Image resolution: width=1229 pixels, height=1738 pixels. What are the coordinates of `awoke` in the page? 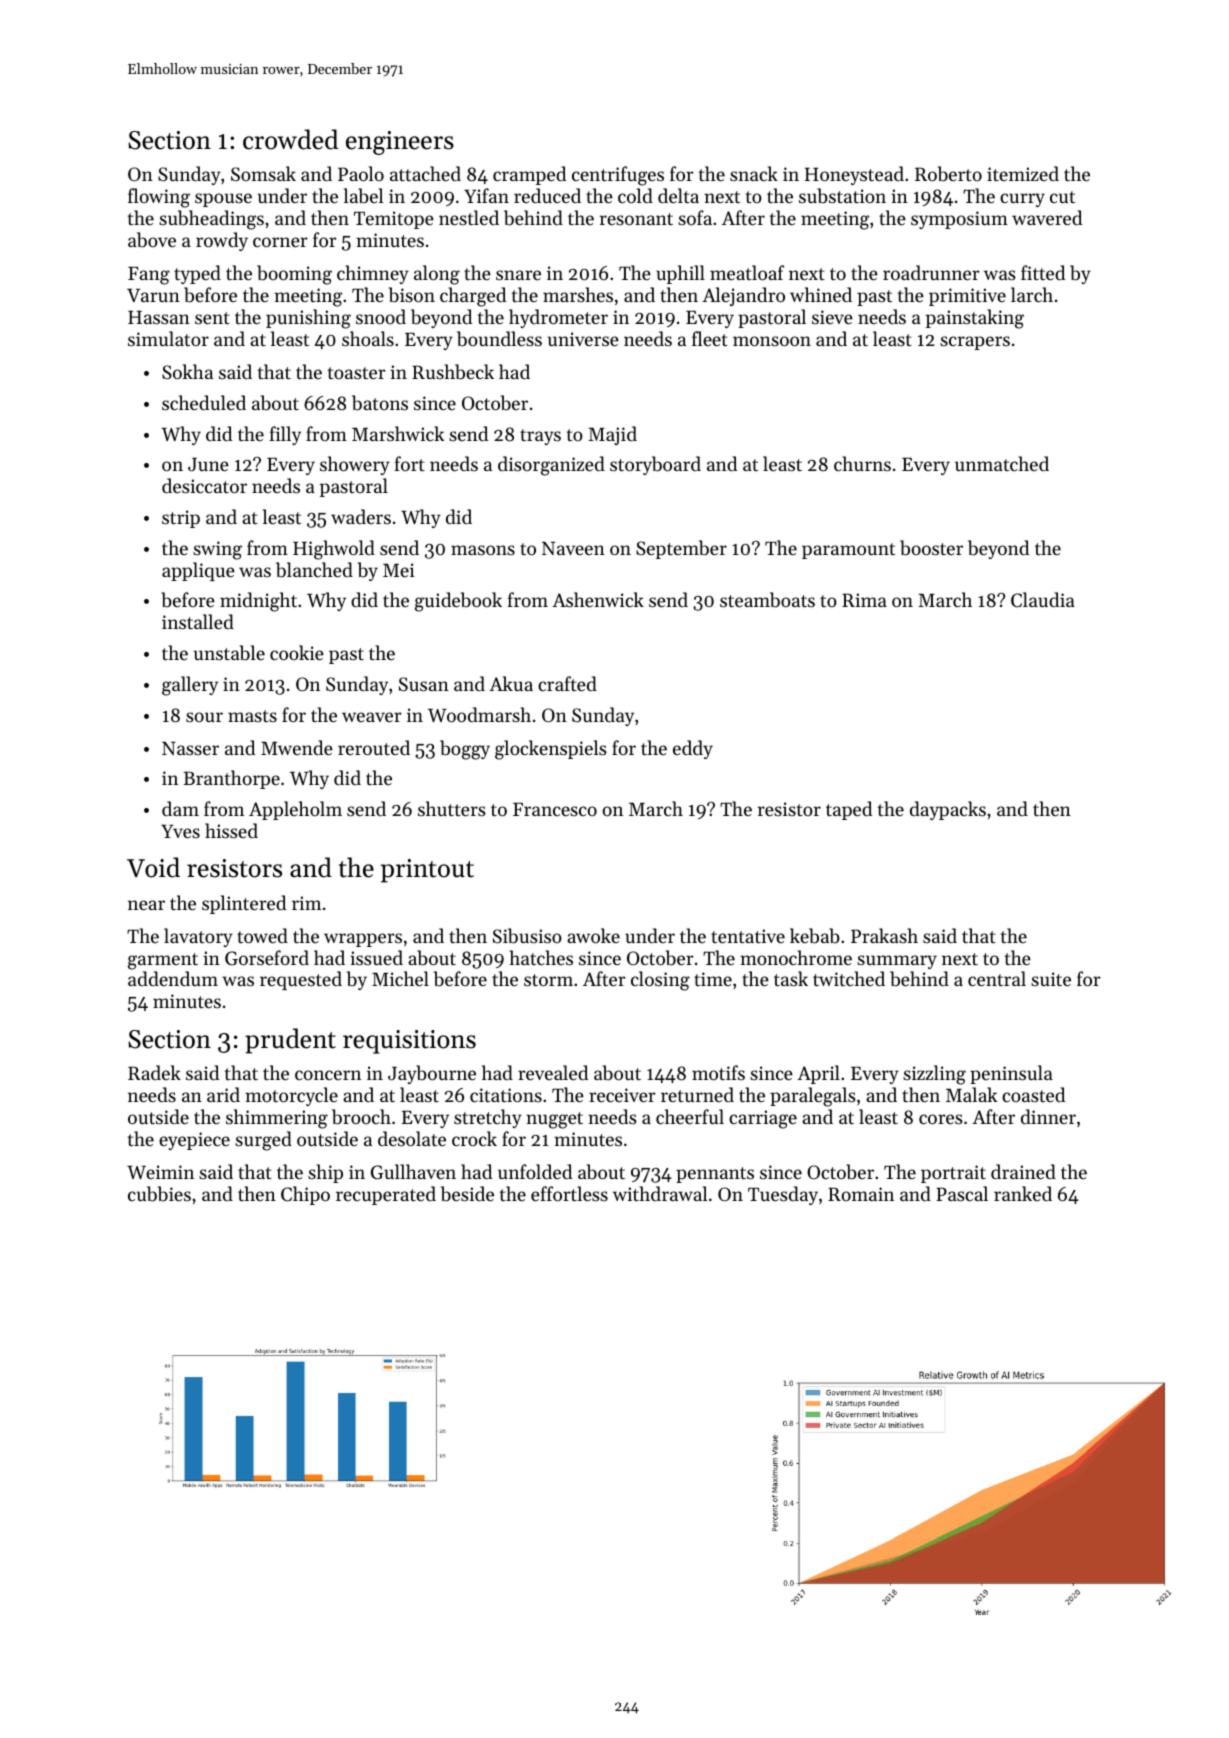 It's located at (593, 935).
